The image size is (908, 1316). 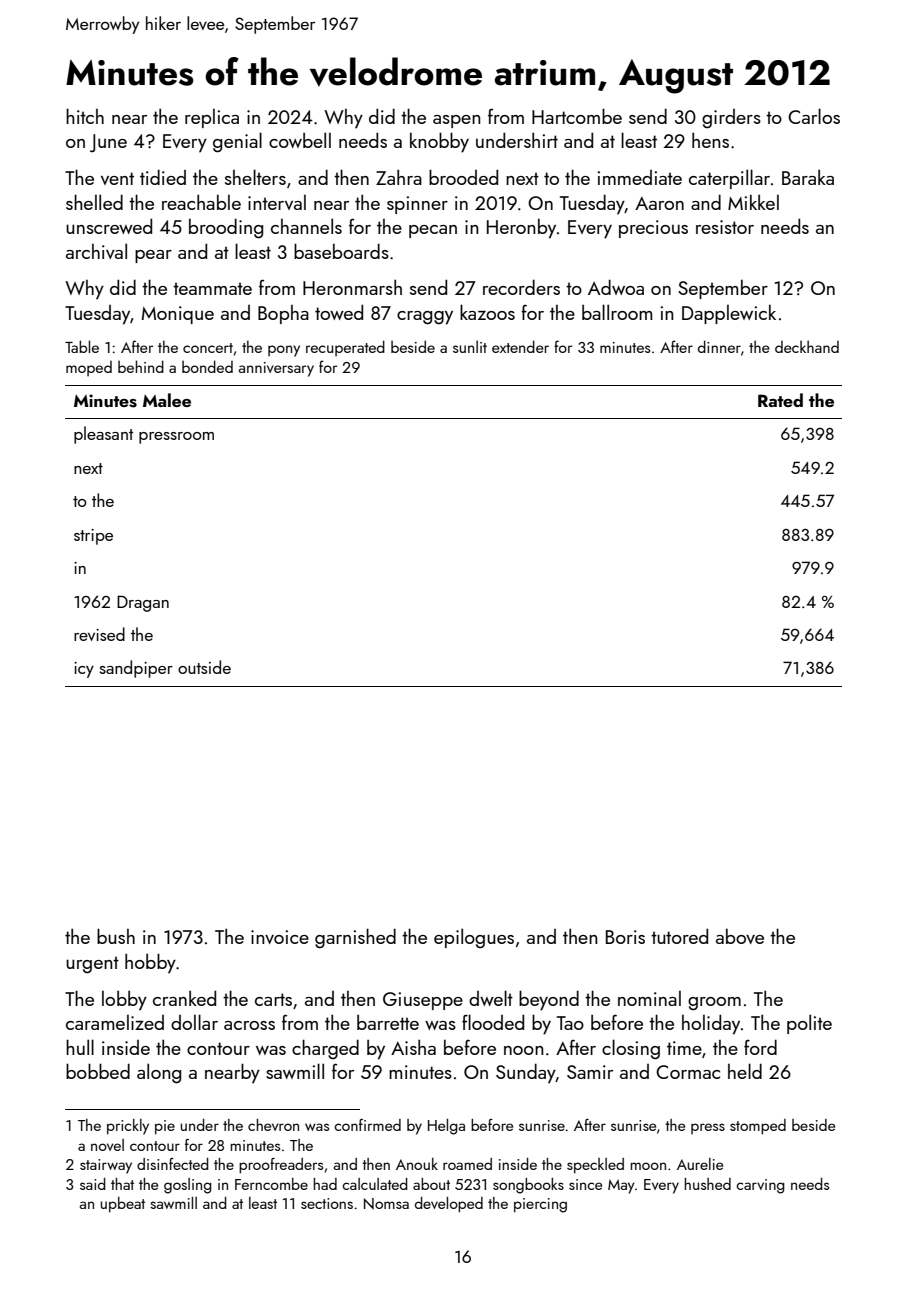 I want to click on caramelized, so click(x=115, y=1022).
